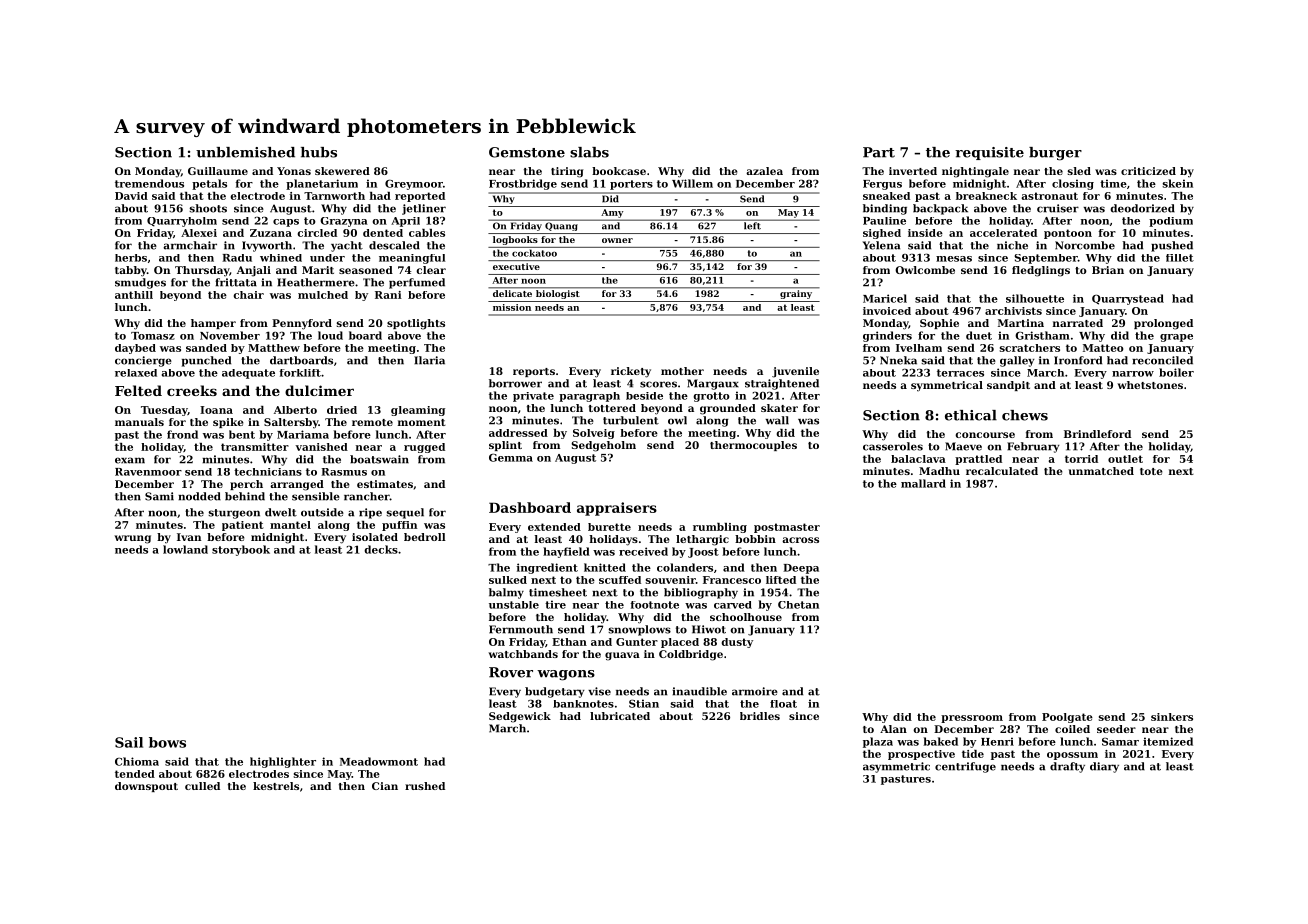 The height and width of the screenshot is (924, 1308). What do you see at coordinates (290, 525) in the screenshot?
I see `mantel` at bounding box center [290, 525].
